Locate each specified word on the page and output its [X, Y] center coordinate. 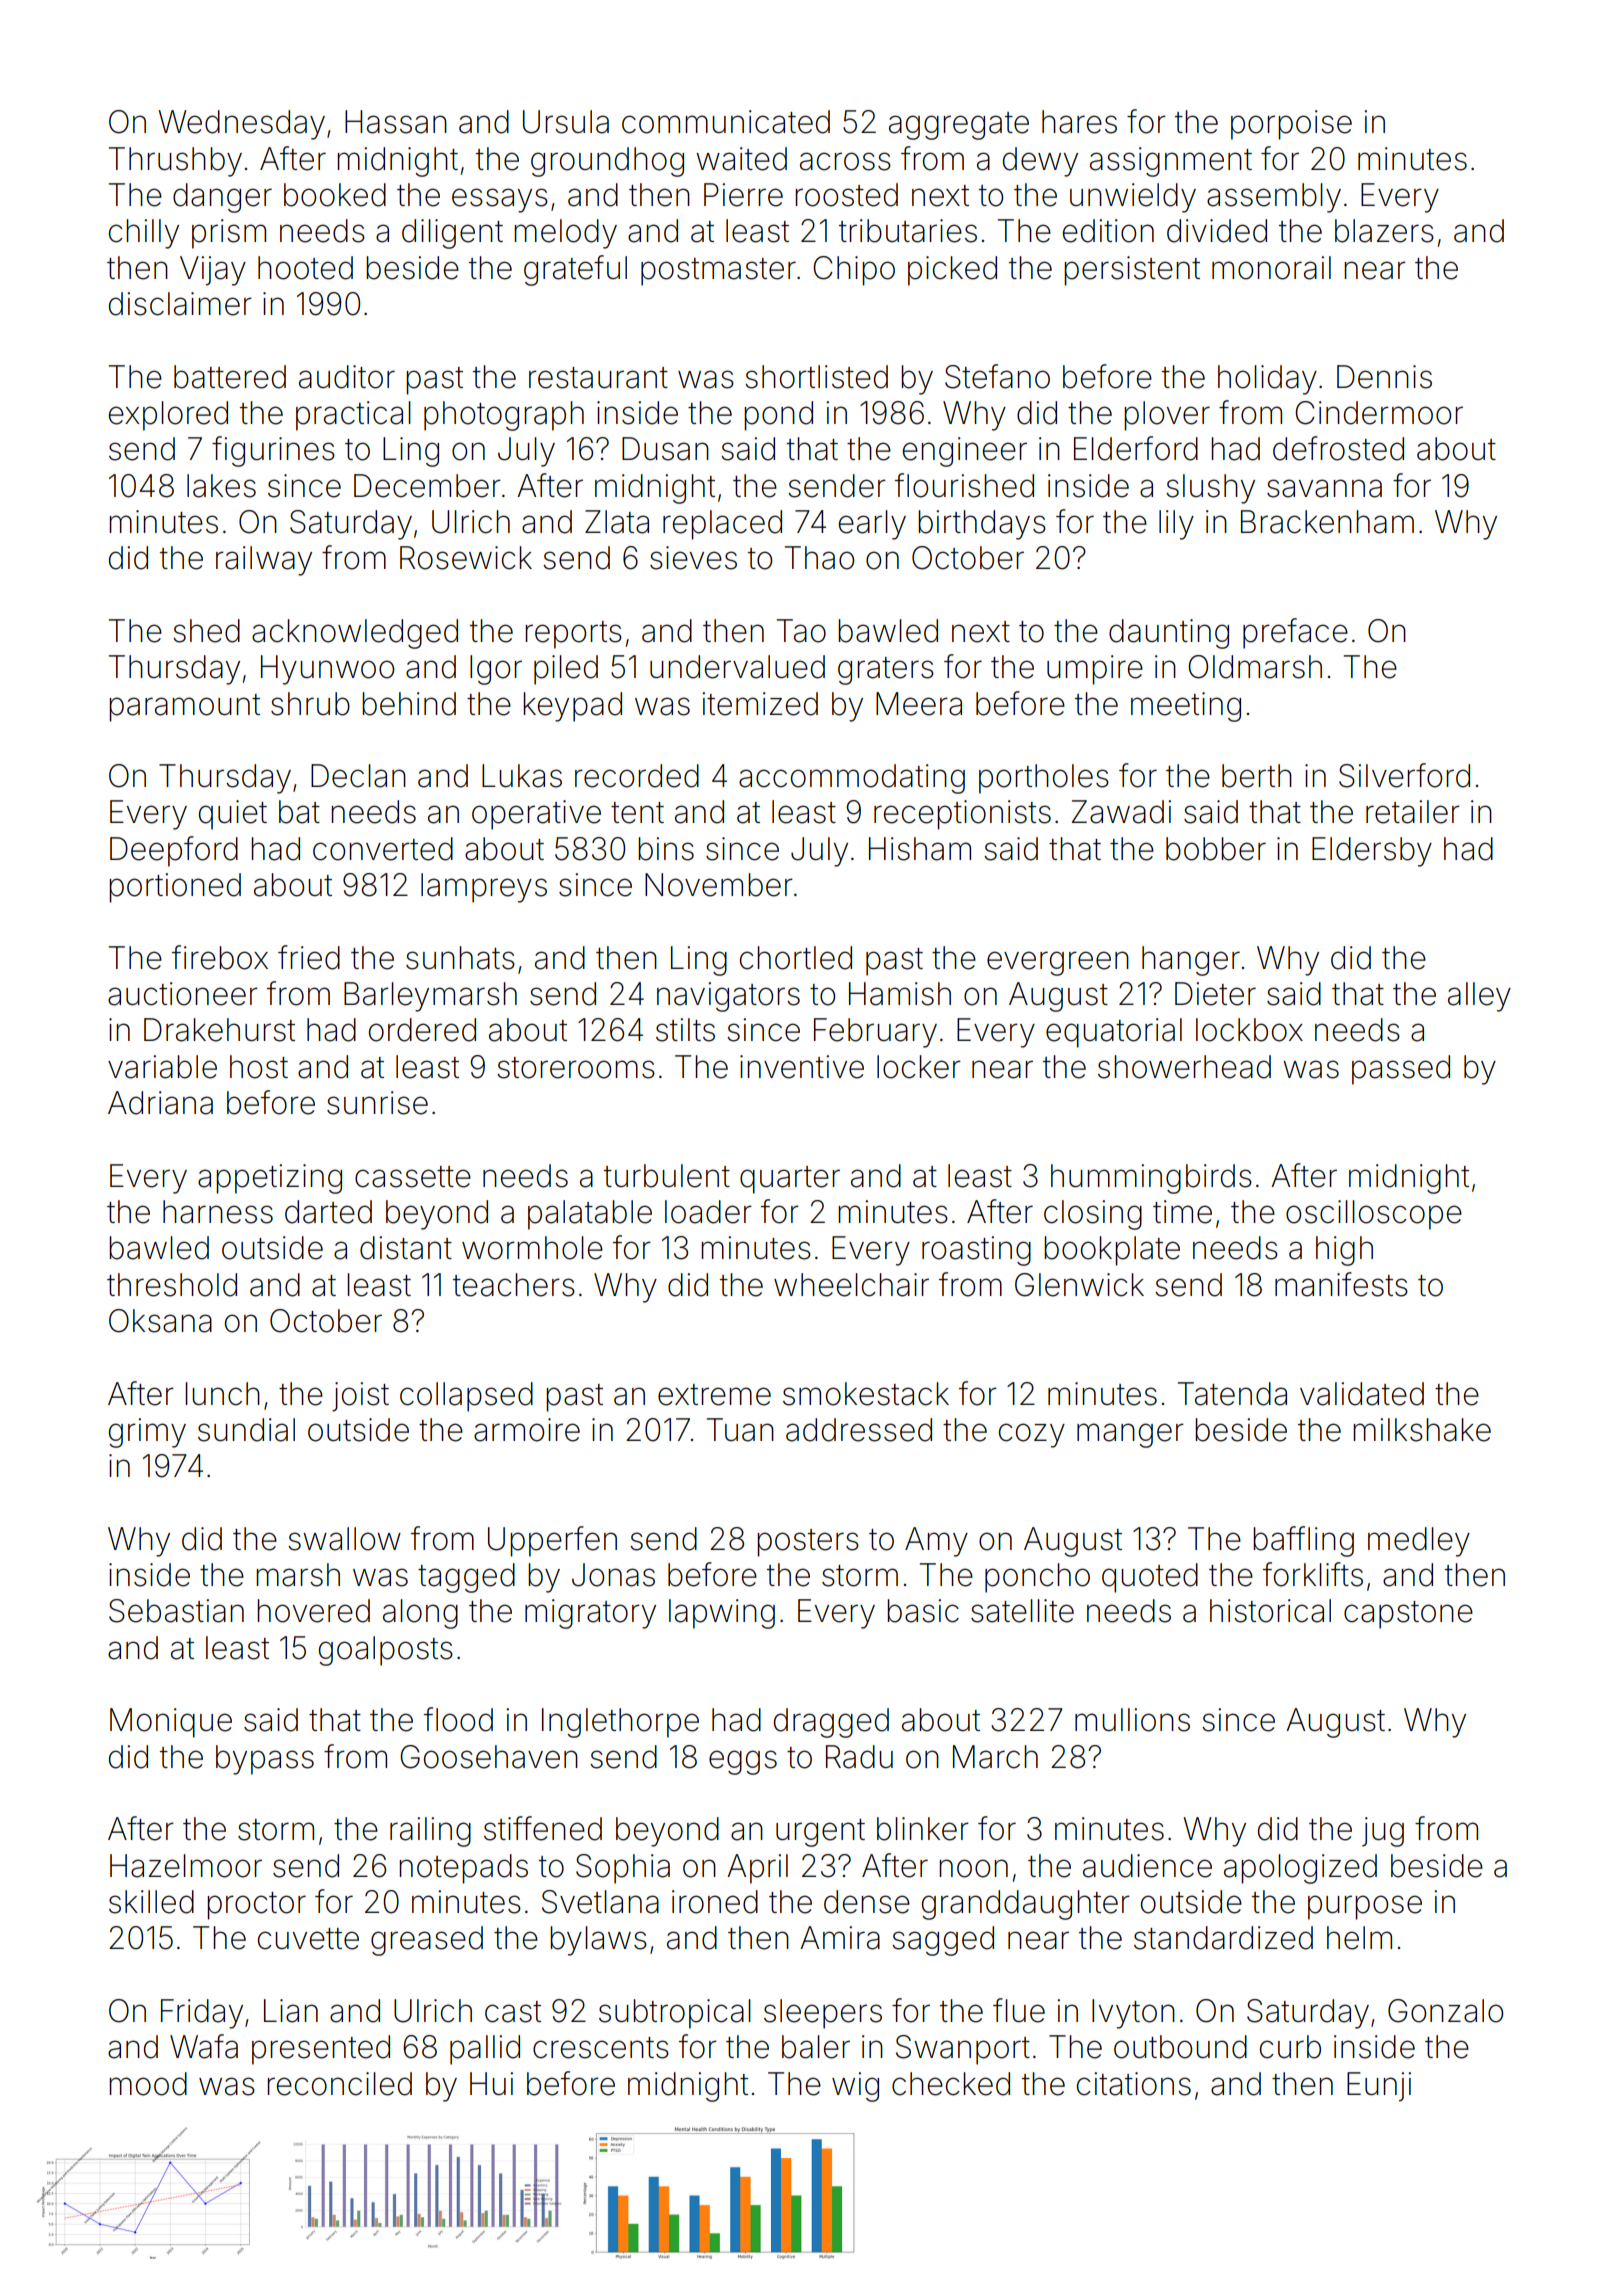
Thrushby [175, 162]
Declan [358, 776]
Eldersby [1372, 852]
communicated [726, 122]
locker [919, 1067]
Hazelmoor [186, 1866]
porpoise [1291, 125]
